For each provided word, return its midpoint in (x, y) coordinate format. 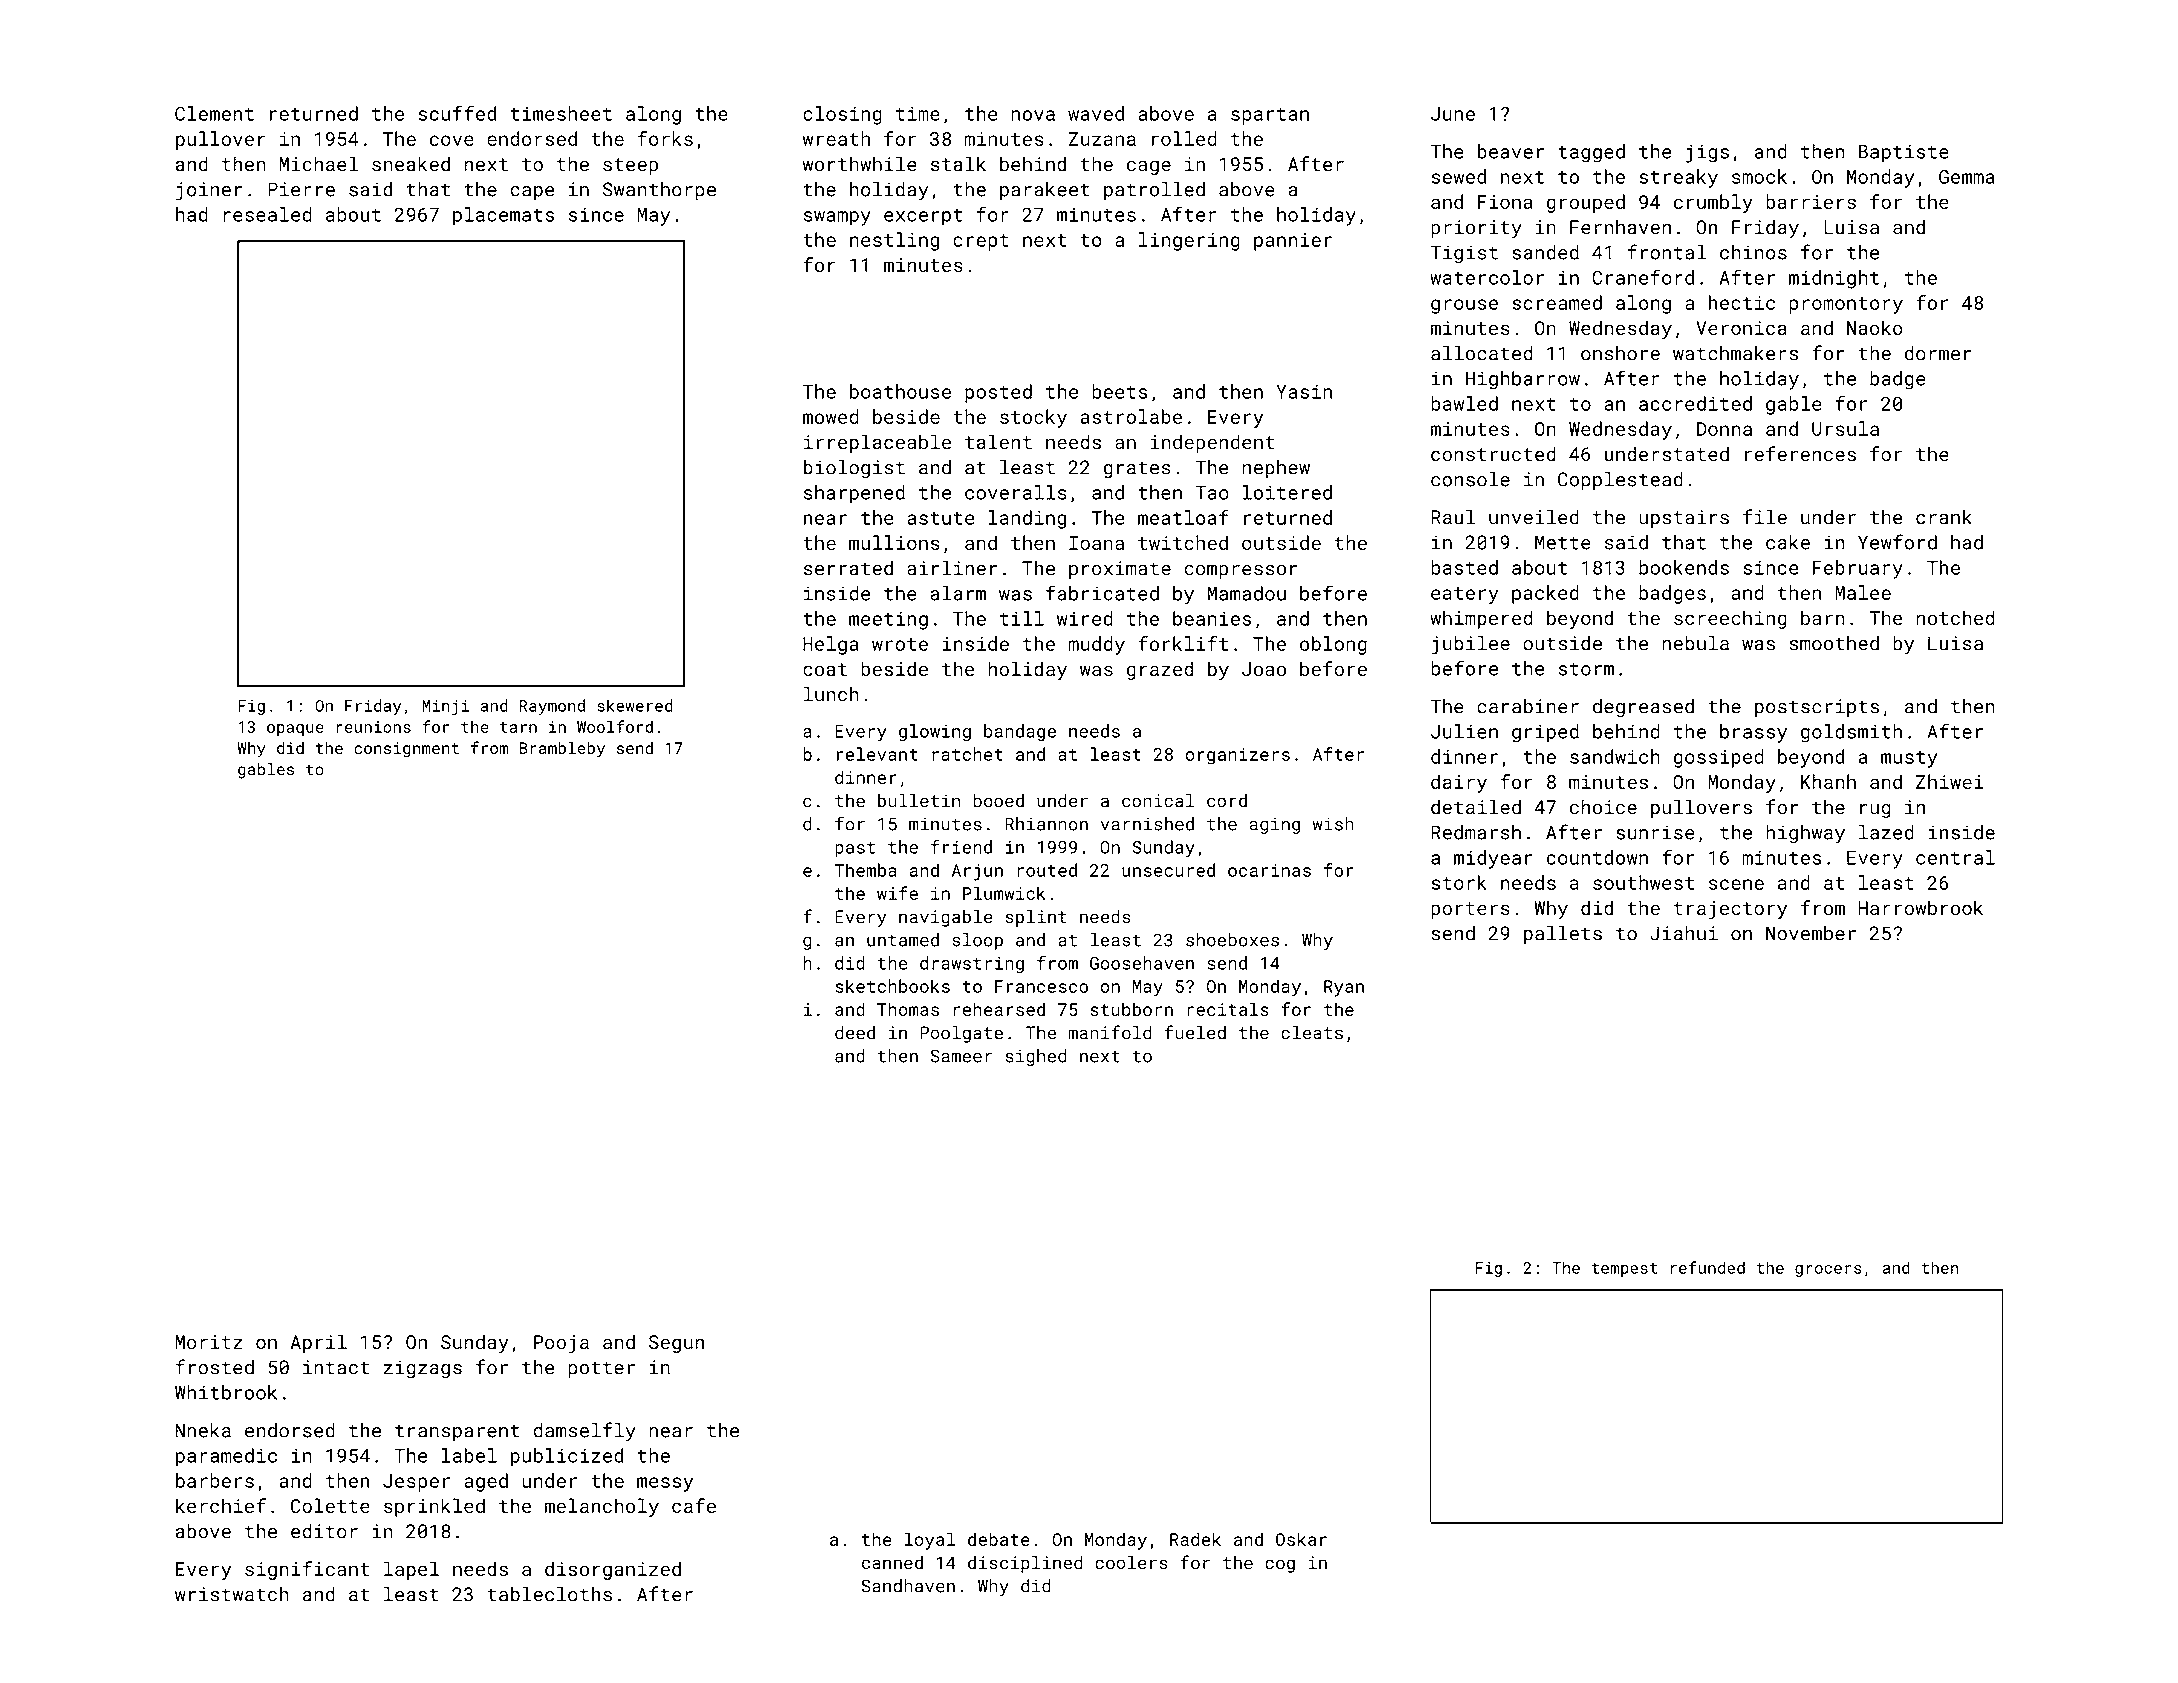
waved (1096, 113)
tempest (1624, 1270)
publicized (567, 1457)
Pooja (561, 1344)
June (1453, 114)
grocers (1828, 1271)
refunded (1708, 1267)
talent (998, 441)
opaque (295, 730)
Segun (676, 1344)
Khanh (1828, 781)
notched (1955, 617)
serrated (848, 568)
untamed (903, 940)
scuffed (457, 113)
